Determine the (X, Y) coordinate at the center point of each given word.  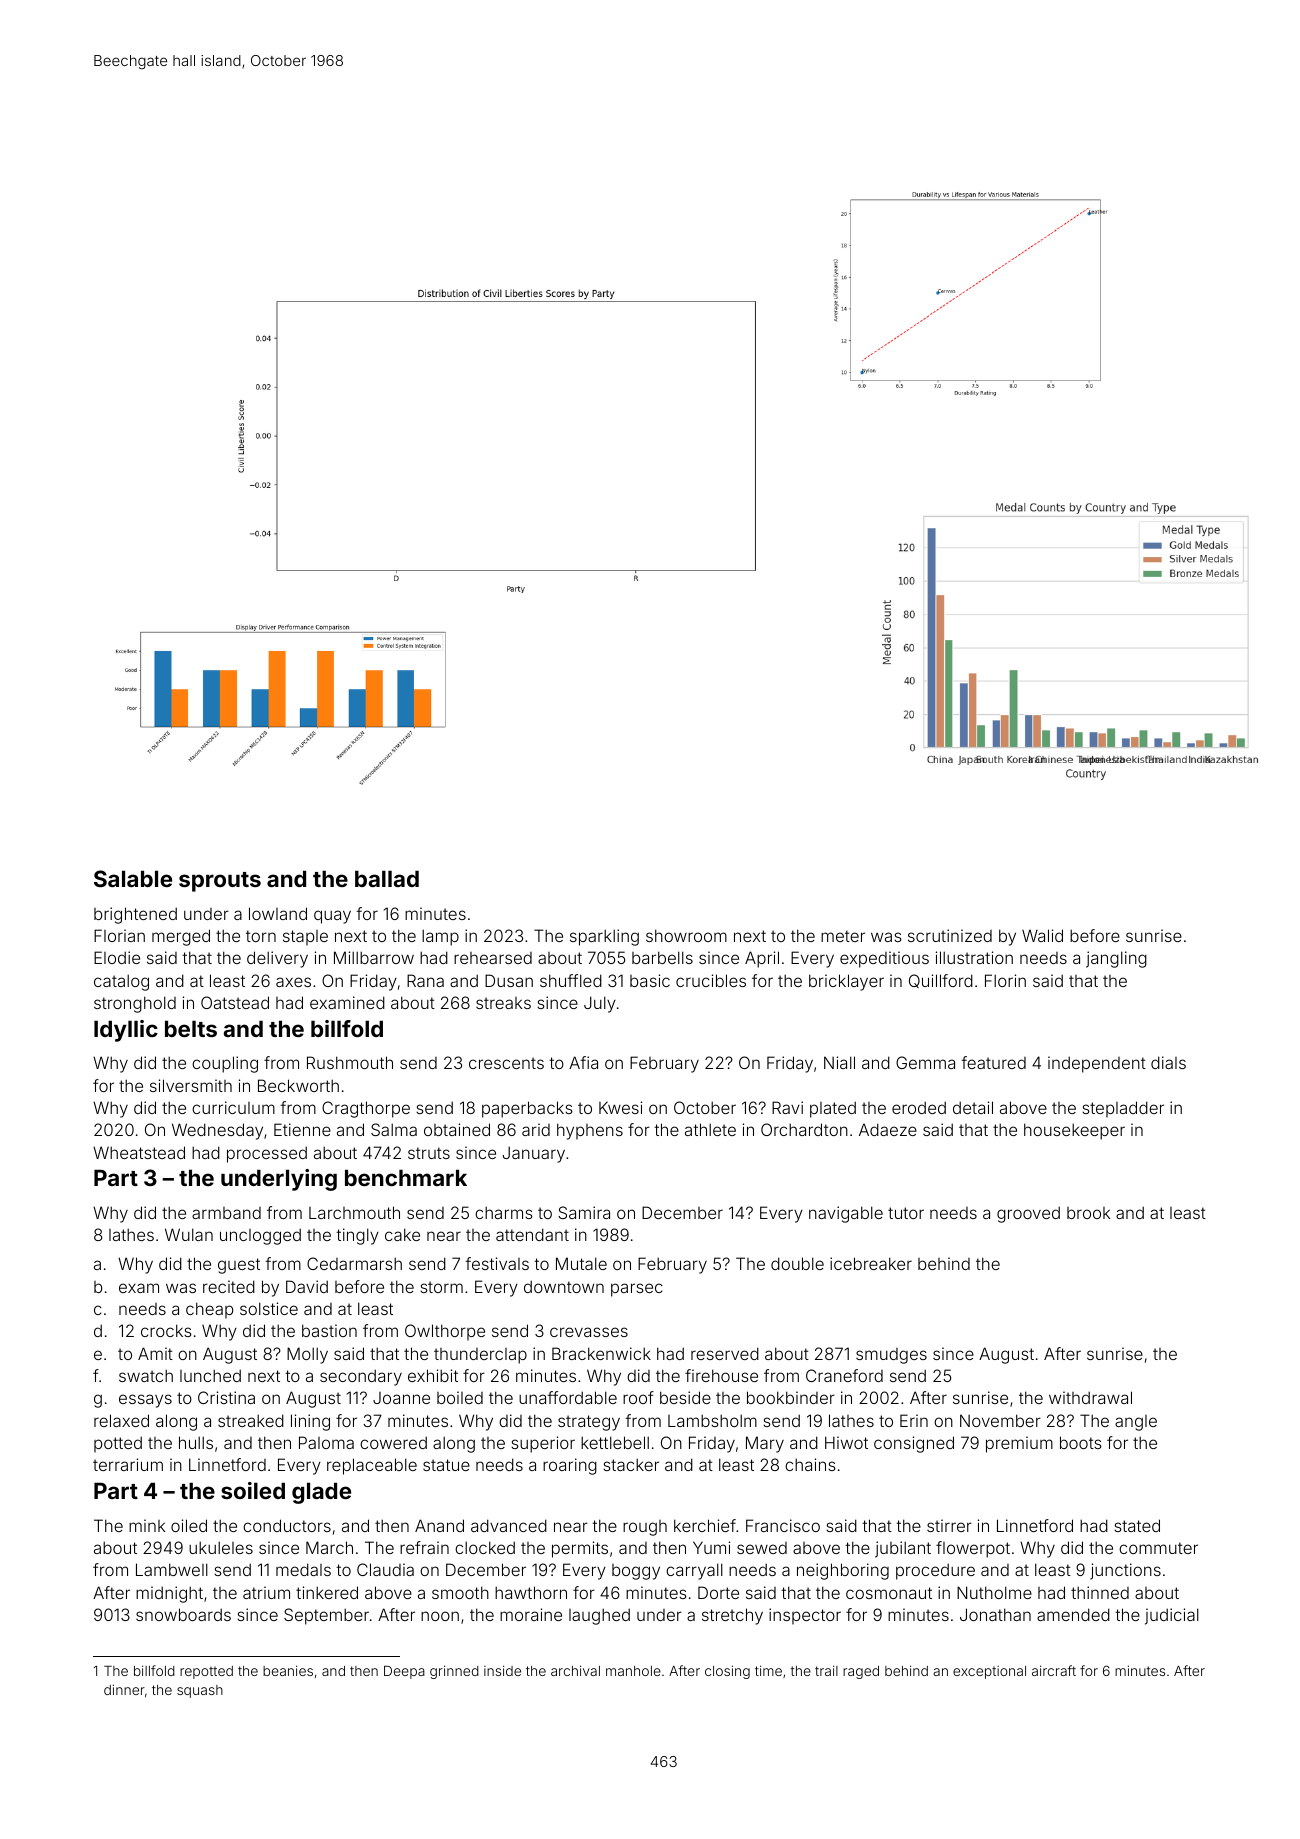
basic (650, 980)
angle (1136, 1423)
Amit (155, 1353)
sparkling (604, 937)
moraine (531, 1614)
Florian (119, 935)
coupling (225, 1064)
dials (1168, 1062)
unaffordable (568, 1397)
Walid (1042, 935)
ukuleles (221, 1547)
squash (200, 1691)
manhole (633, 1671)
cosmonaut (889, 1593)
